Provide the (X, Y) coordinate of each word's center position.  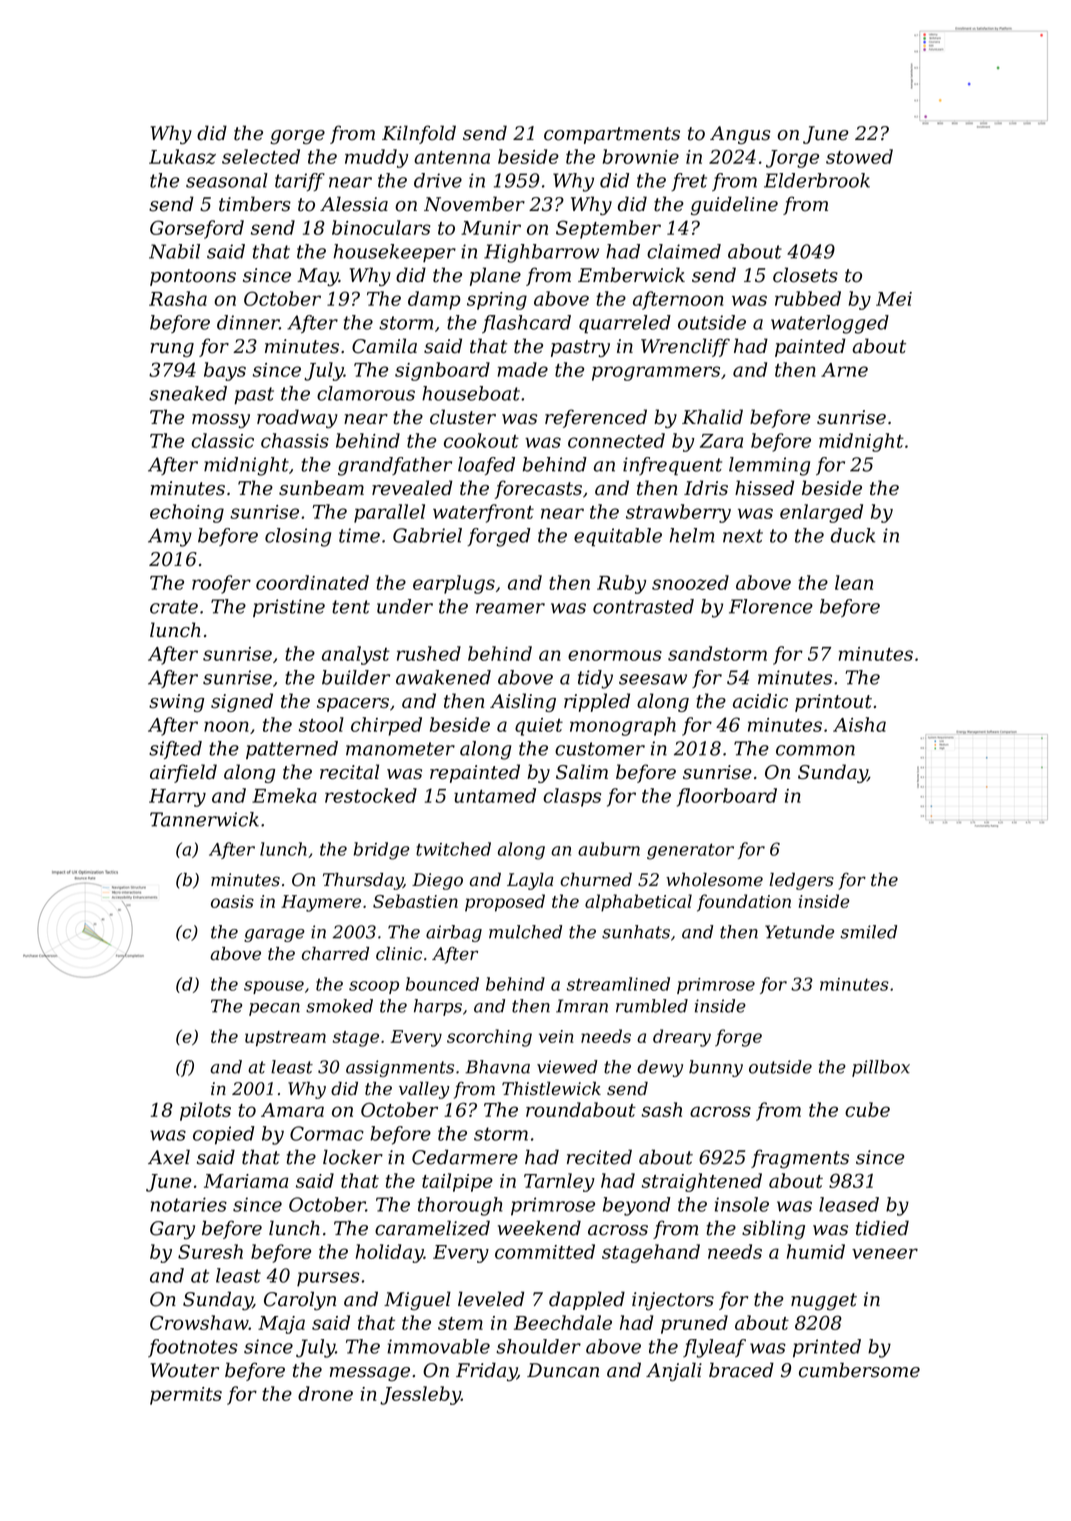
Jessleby (420, 1395)
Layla (530, 881)
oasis (232, 901)
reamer (510, 608)
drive (438, 180)
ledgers (801, 881)
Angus (740, 135)
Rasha (178, 298)
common (815, 750)
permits (186, 1396)
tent (351, 607)
